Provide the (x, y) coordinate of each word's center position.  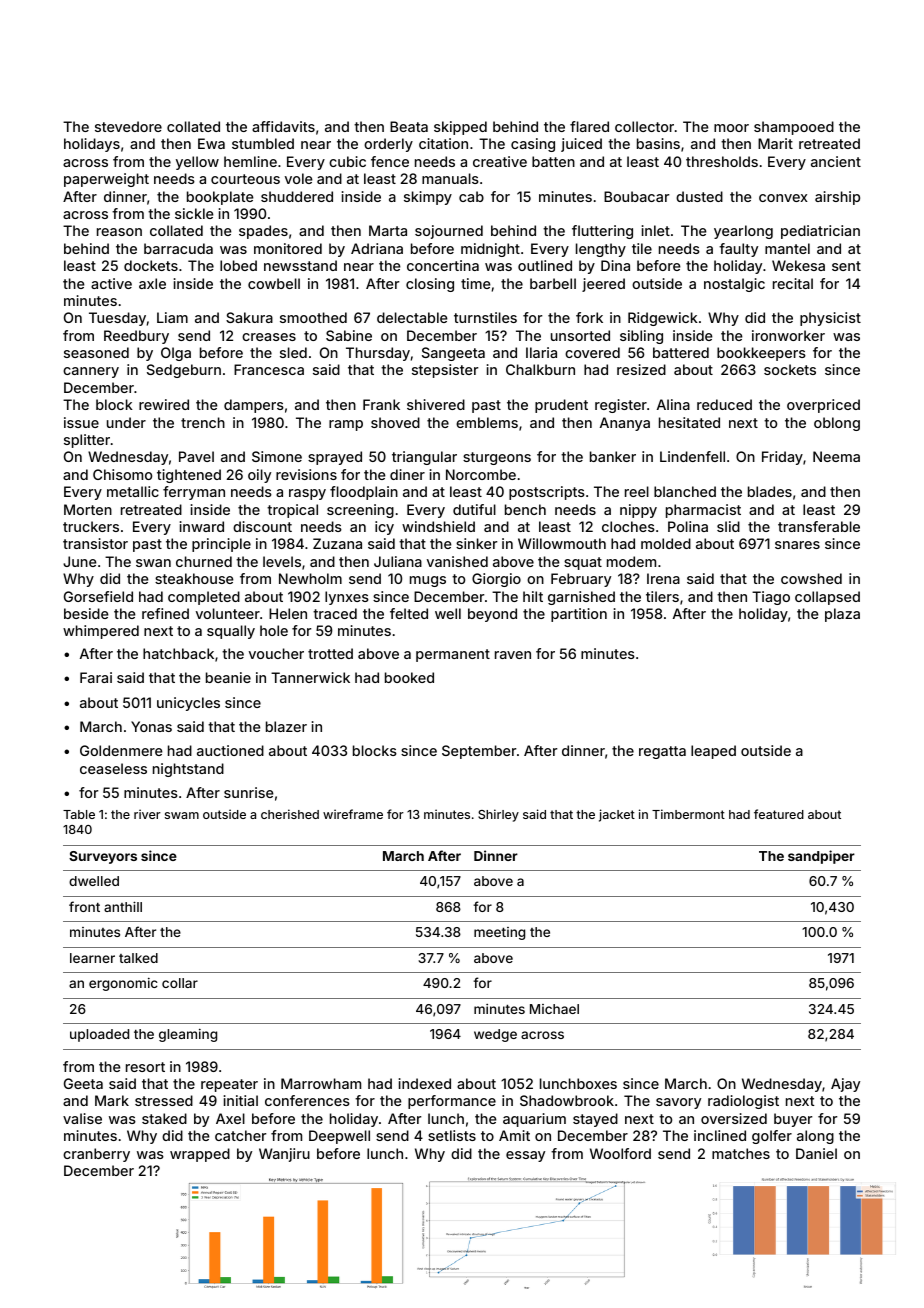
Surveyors (103, 857)
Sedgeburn (184, 371)
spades (263, 232)
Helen (288, 613)
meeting (499, 933)
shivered (436, 404)
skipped (460, 128)
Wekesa (798, 265)
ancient (836, 161)
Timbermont (688, 814)
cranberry (96, 1155)
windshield (438, 526)
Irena (663, 578)
